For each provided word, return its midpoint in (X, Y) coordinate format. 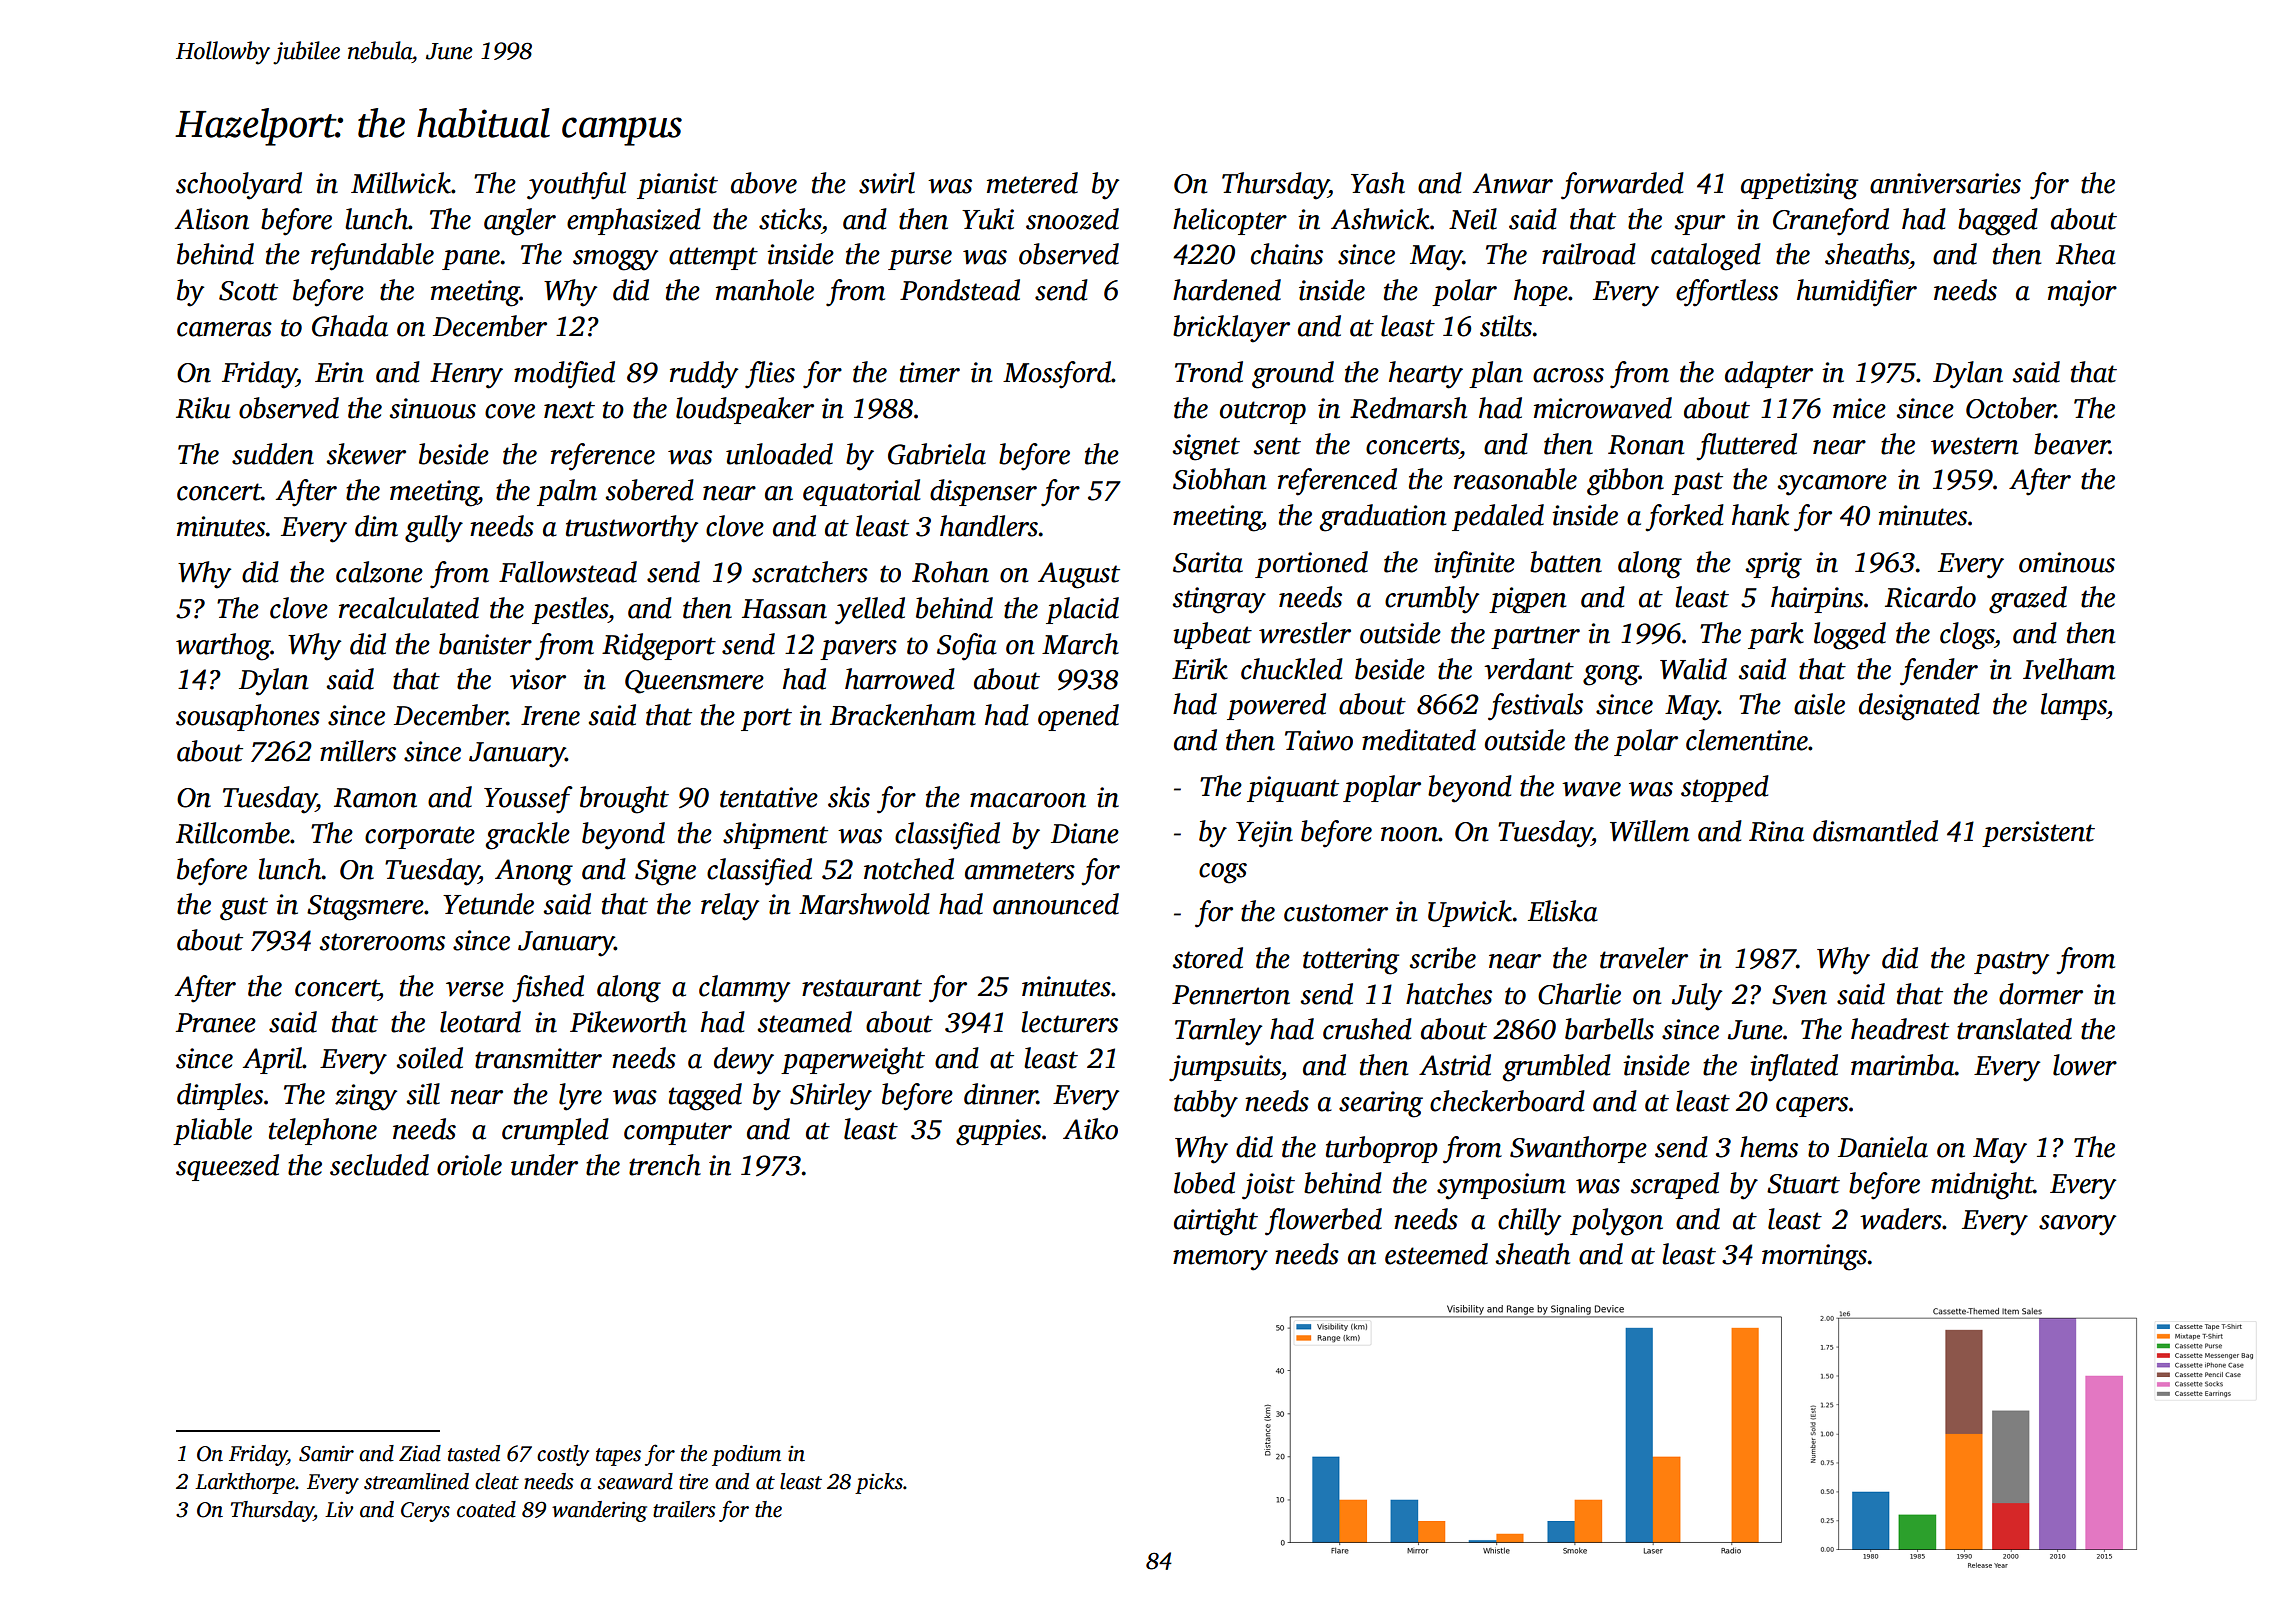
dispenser (983, 492)
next (569, 410)
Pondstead (960, 290)
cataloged (1706, 257)
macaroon (1028, 800)
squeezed (227, 1167)
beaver (2072, 444)
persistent (2038, 834)
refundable (372, 257)
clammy (744, 989)
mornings (1814, 1257)
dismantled (1875, 831)
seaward (635, 1481)
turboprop (1382, 1149)
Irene (550, 716)
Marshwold (864, 904)
